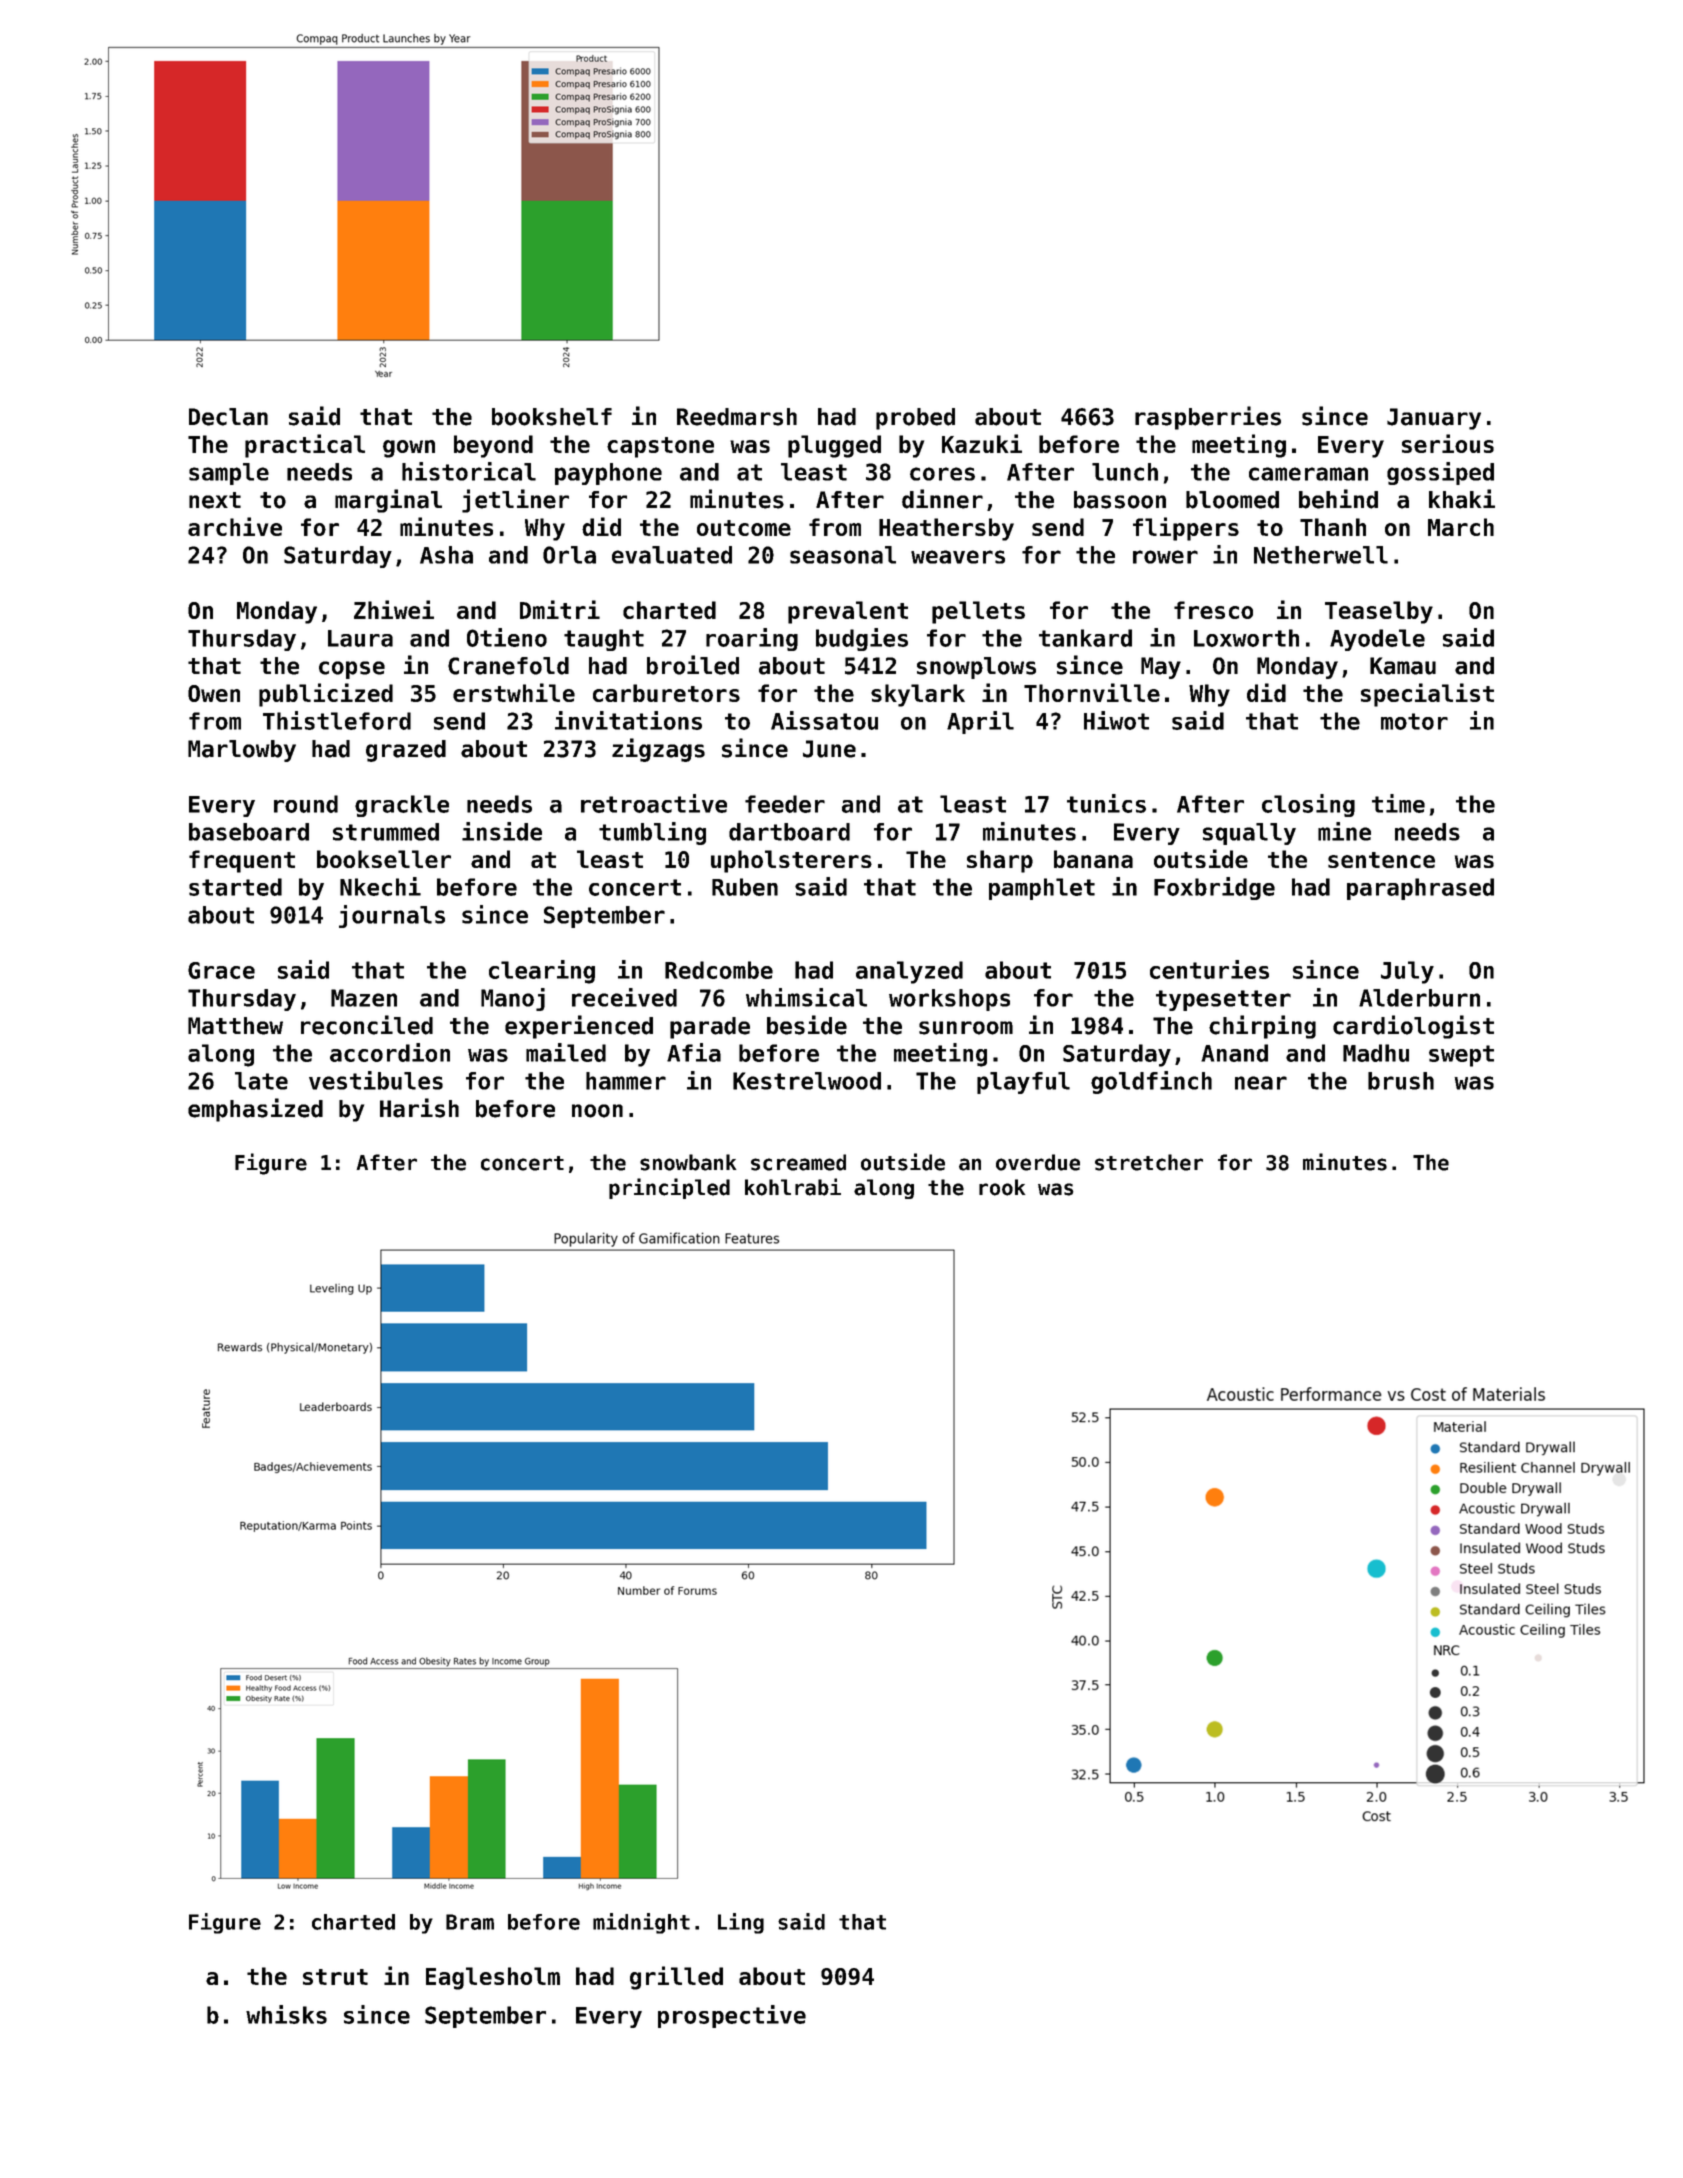 The image size is (1683, 2178). What do you see at coordinates (1208, 418) in the page?
I see `raspberries` at bounding box center [1208, 418].
